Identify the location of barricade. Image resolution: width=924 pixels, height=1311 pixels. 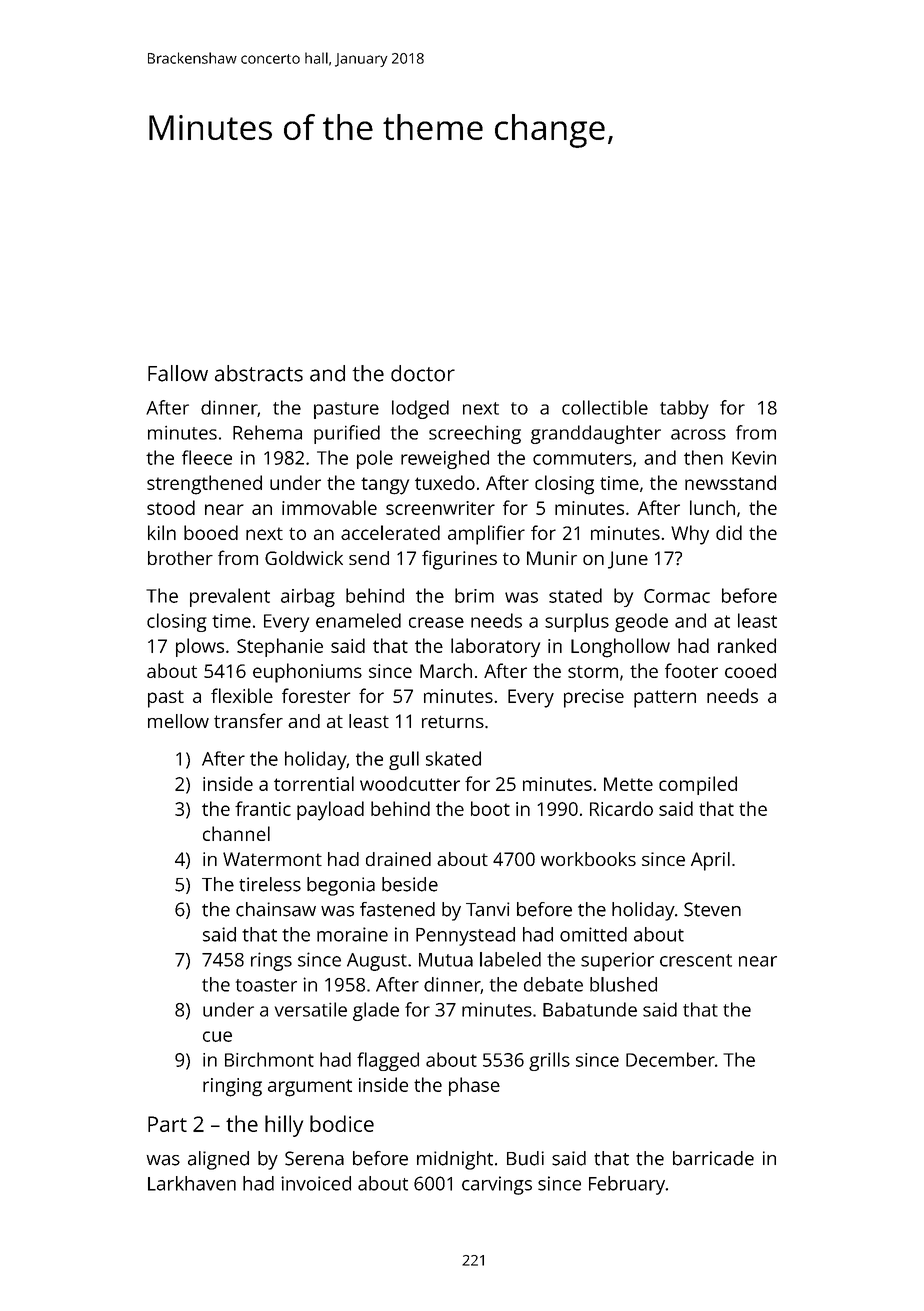
(713, 1158).
